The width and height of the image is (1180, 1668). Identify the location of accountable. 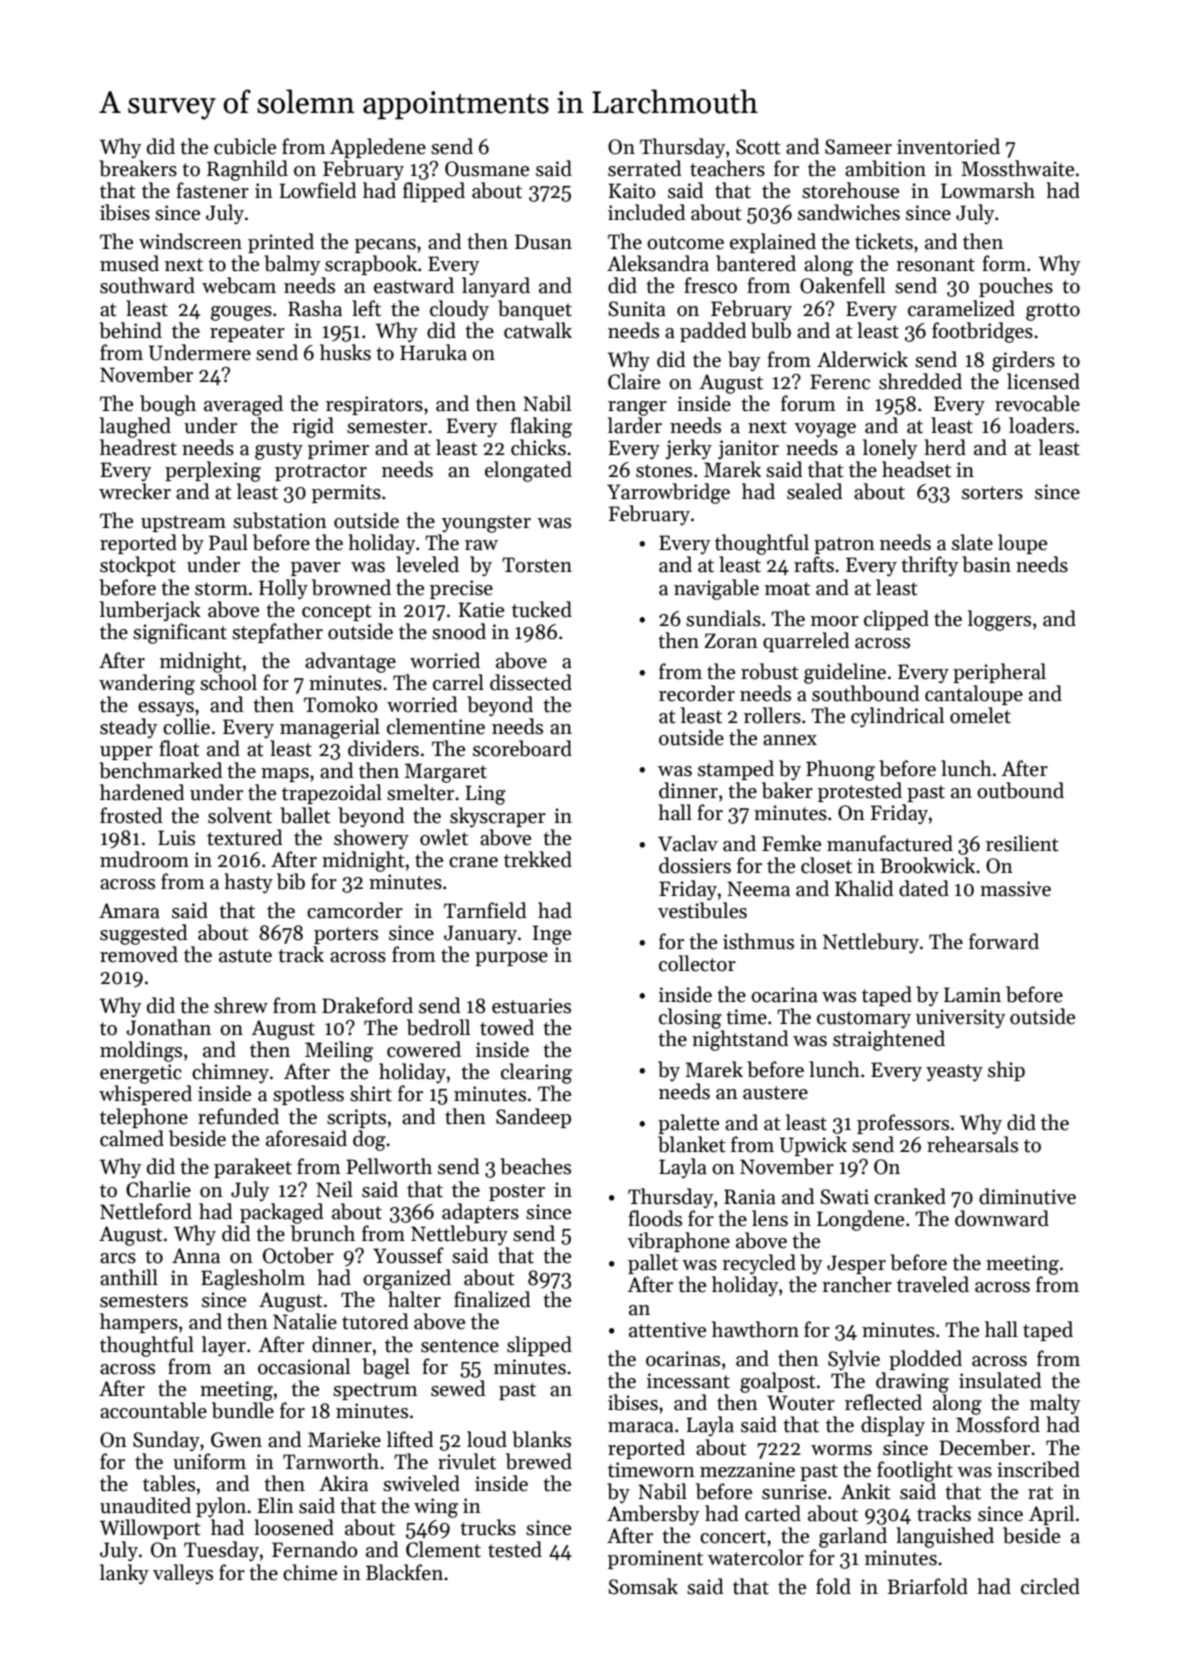
(153, 1410).
